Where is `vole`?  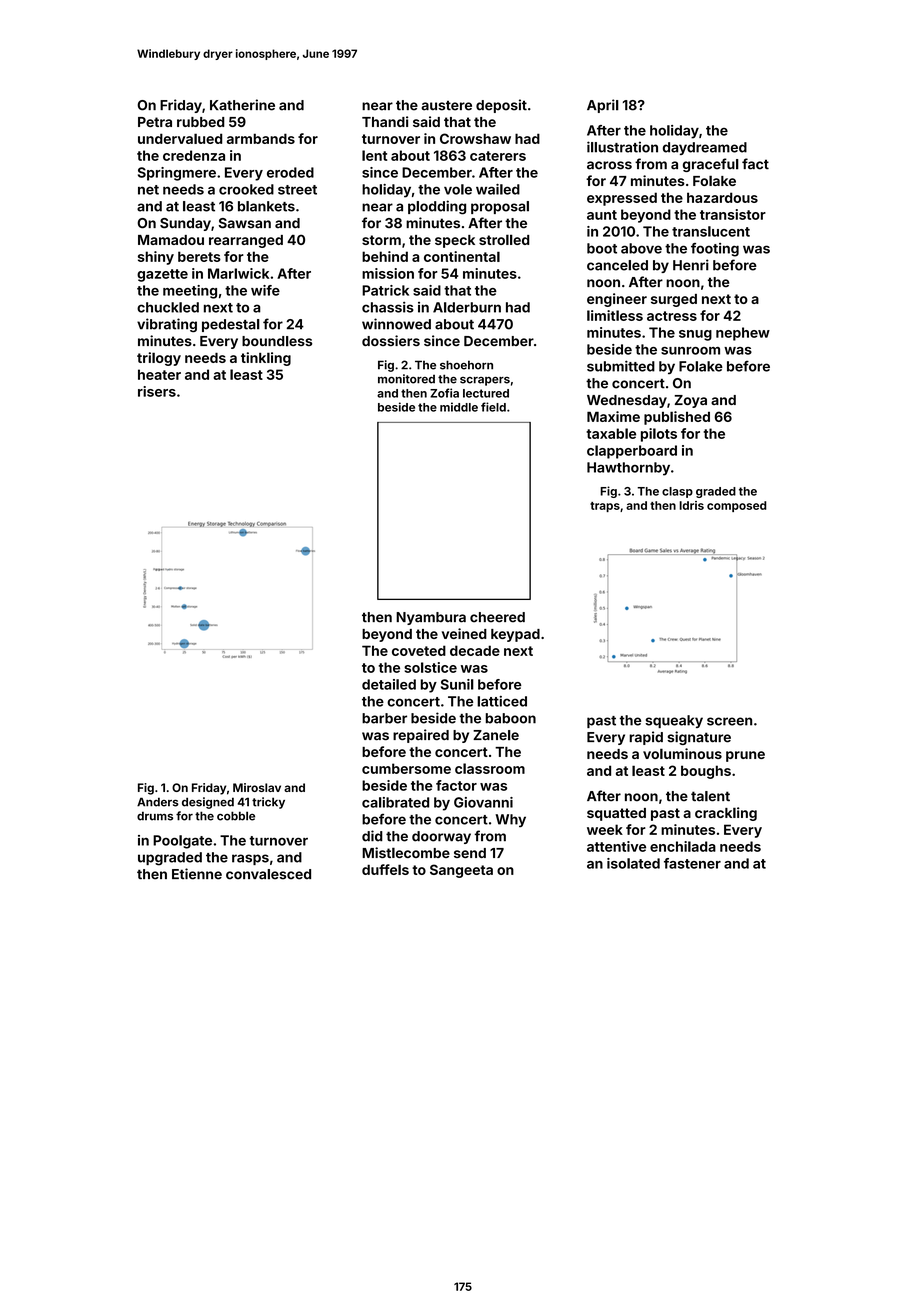 vole is located at coordinates (458, 189).
